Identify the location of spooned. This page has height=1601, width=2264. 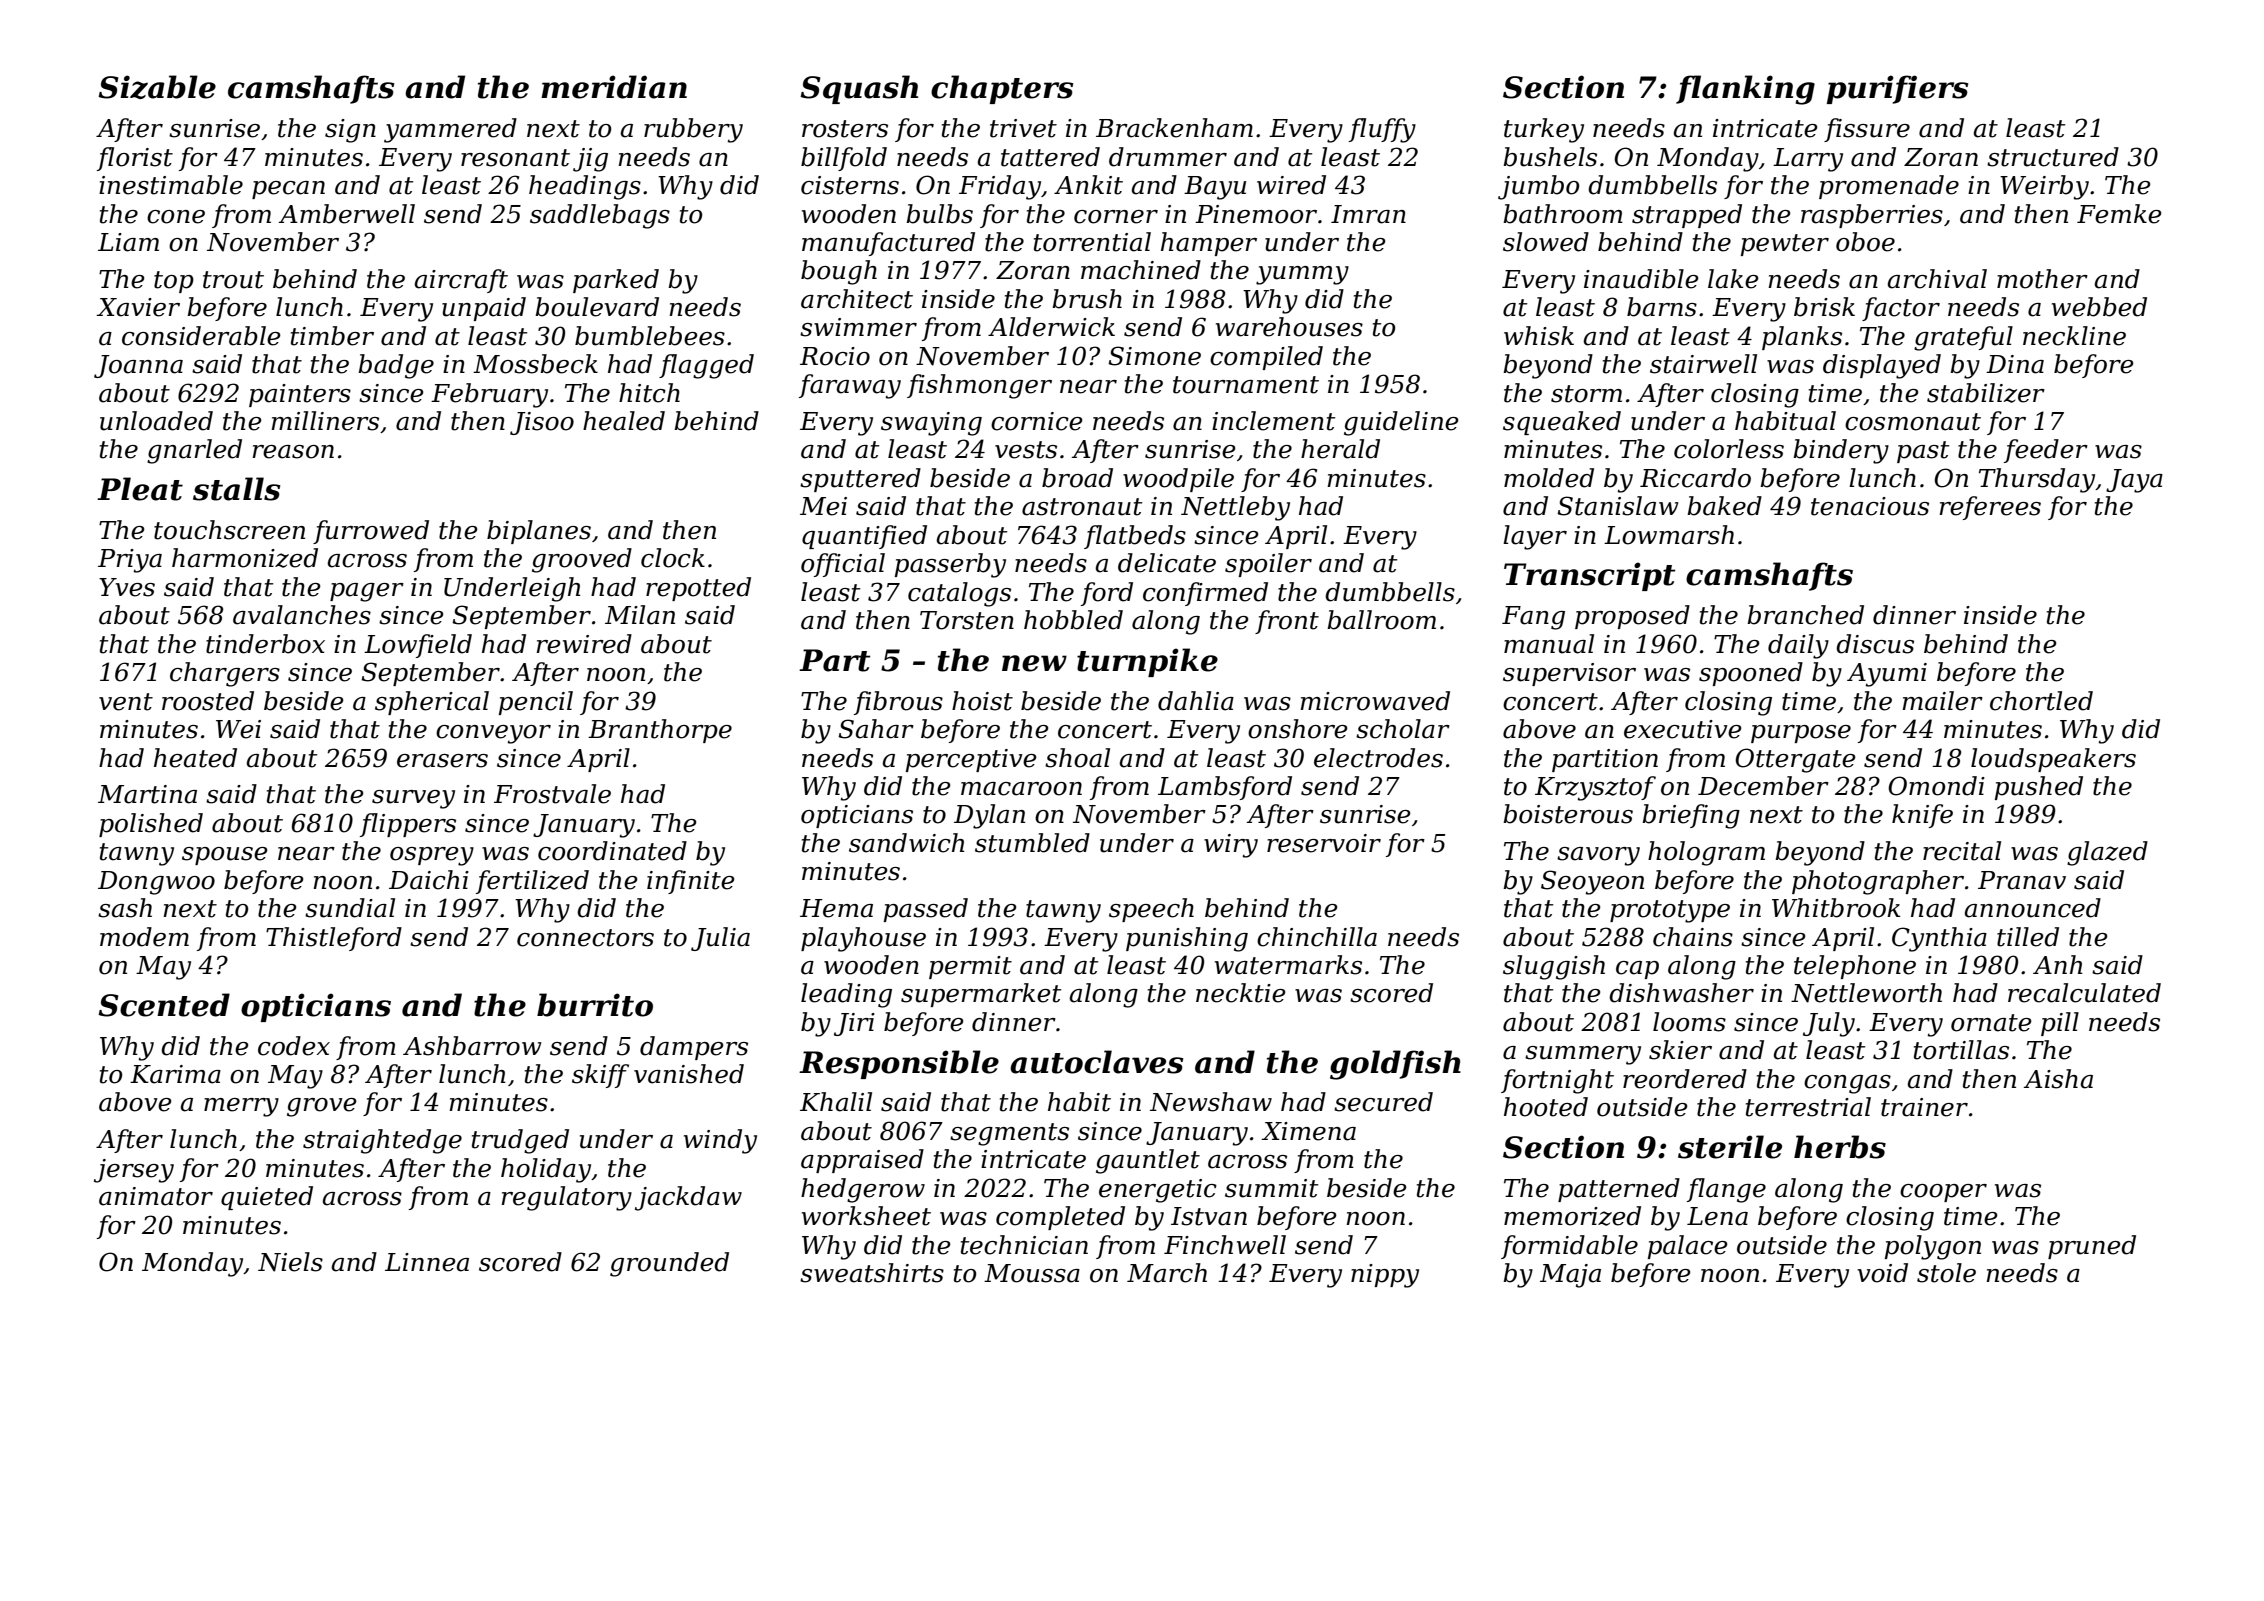
(1751, 674).
